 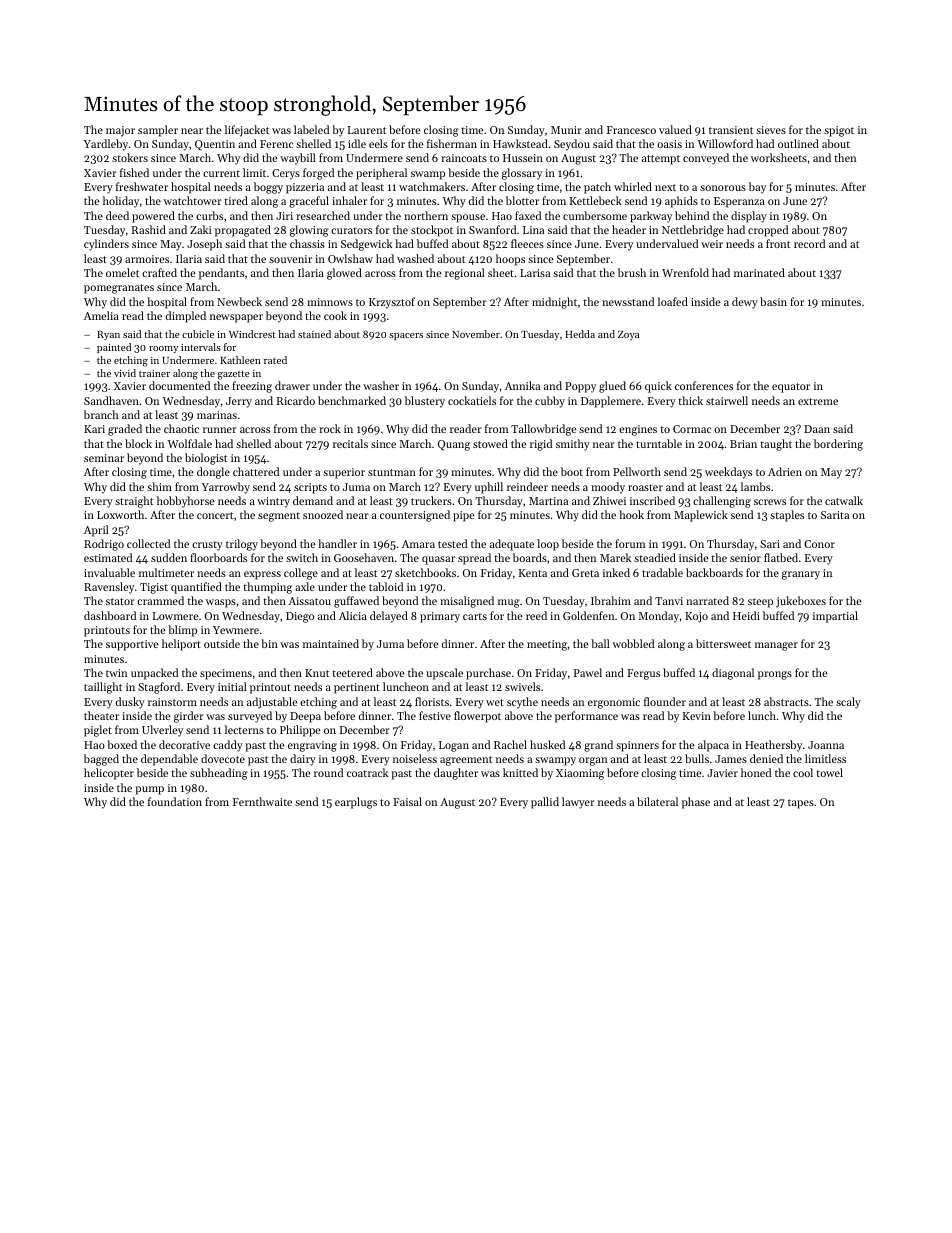 What do you see at coordinates (366, 245) in the screenshot?
I see `Sedgewick` at bounding box center [366, 245].
